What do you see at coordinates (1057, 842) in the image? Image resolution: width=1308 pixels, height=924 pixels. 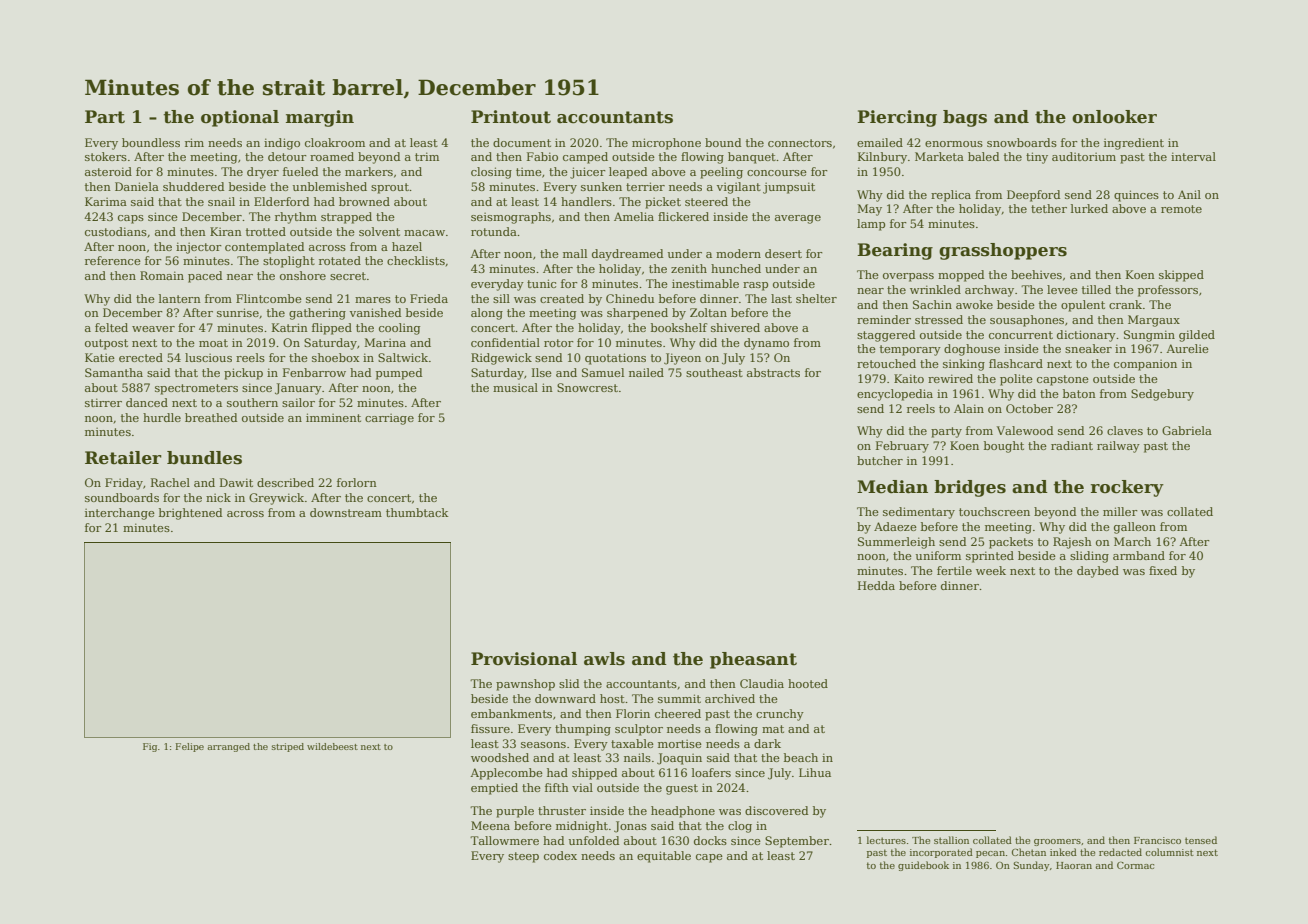 I see `groomers` at bounding box center [1057, 842].
